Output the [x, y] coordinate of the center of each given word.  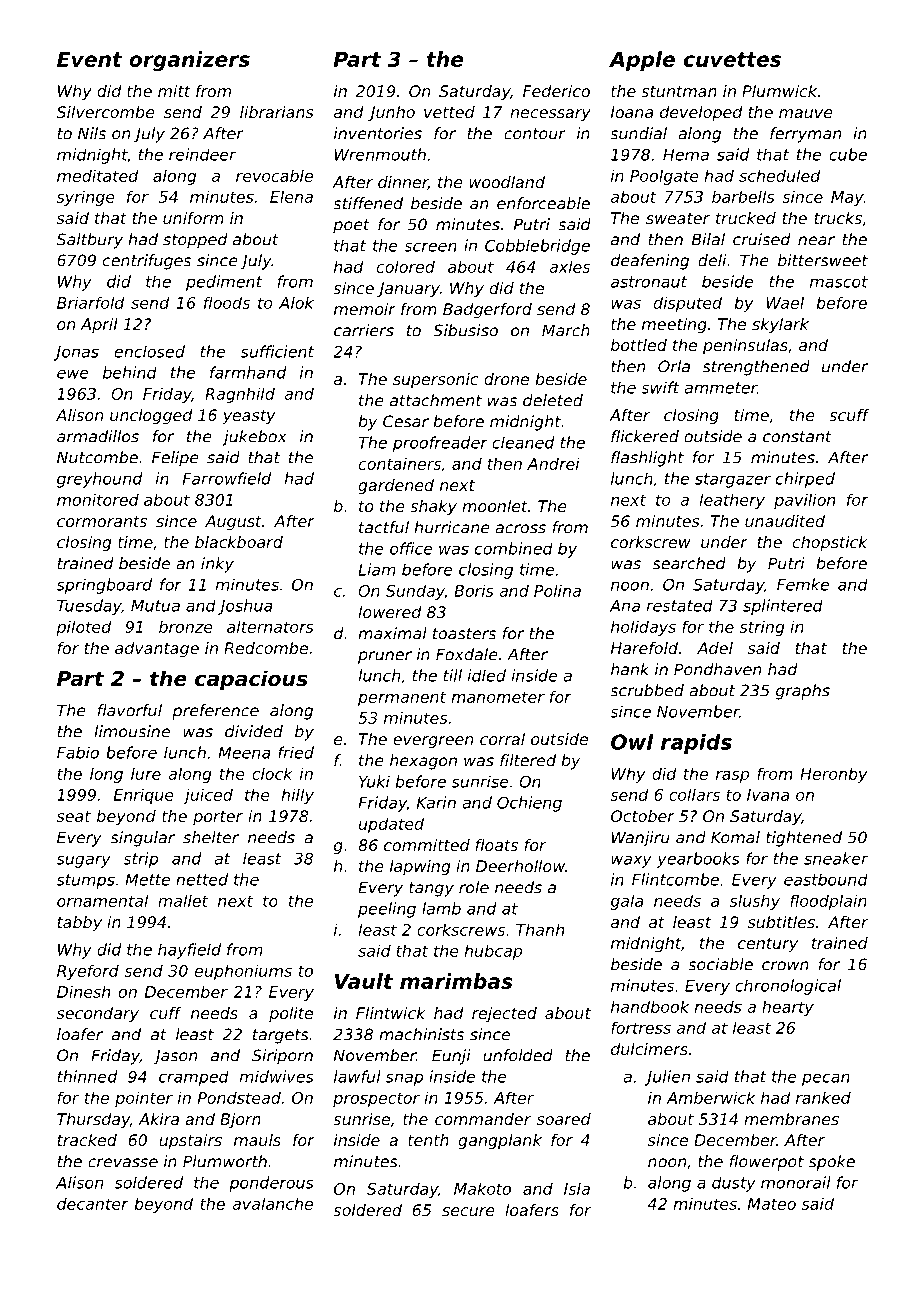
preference [215, 712]
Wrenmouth [380, 154]
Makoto [482, 1188]
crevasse [123, 1163]
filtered [528, 760]
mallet [183, 900]
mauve [806, 113]
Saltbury [90, 241]
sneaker [836, 858]
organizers [189, 61]
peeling [387, 910]
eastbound [826, 879]
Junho [391, 113]
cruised [762, 239]
